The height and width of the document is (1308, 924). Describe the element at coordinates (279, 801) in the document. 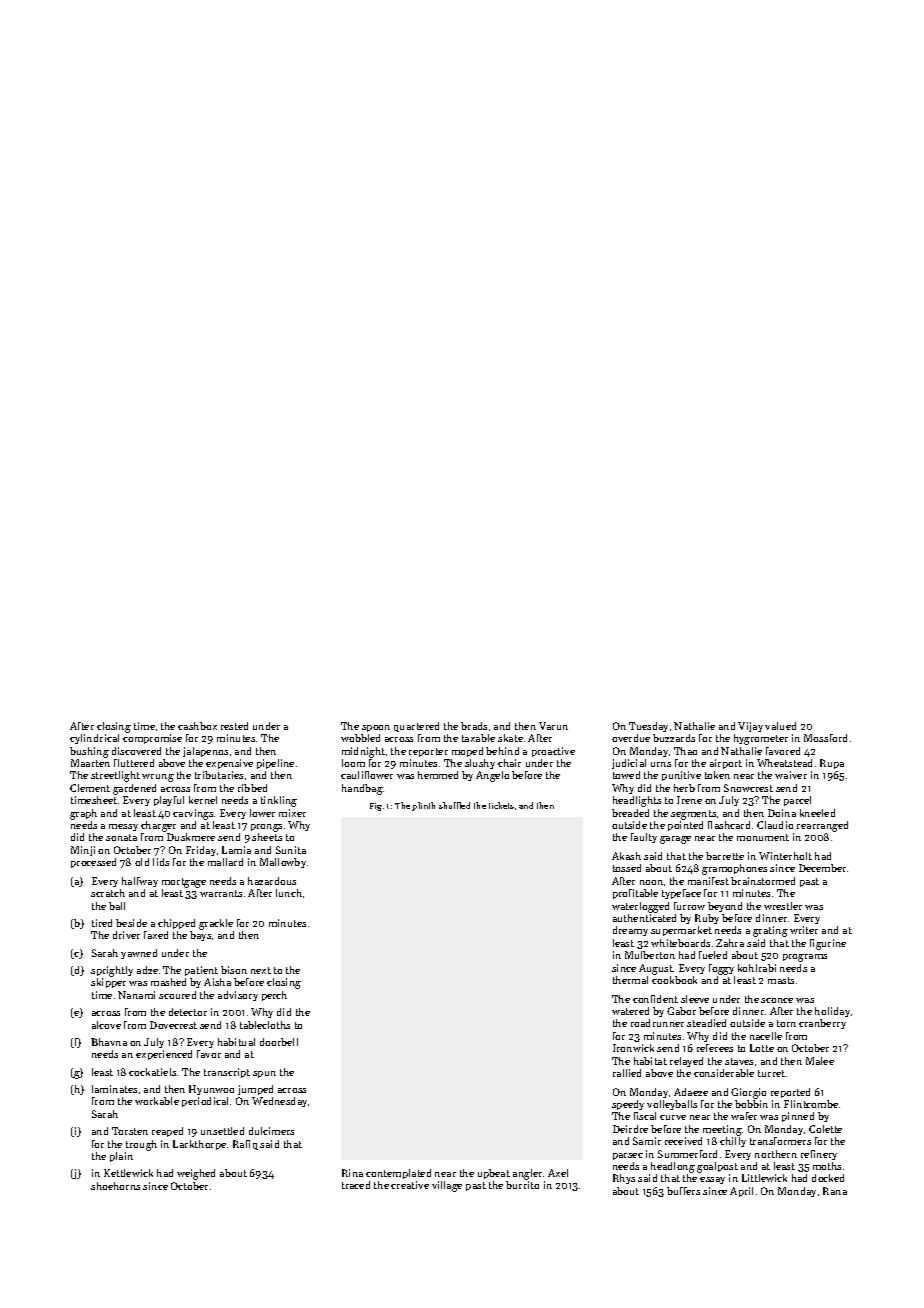

I see `tinkling` at that location.
